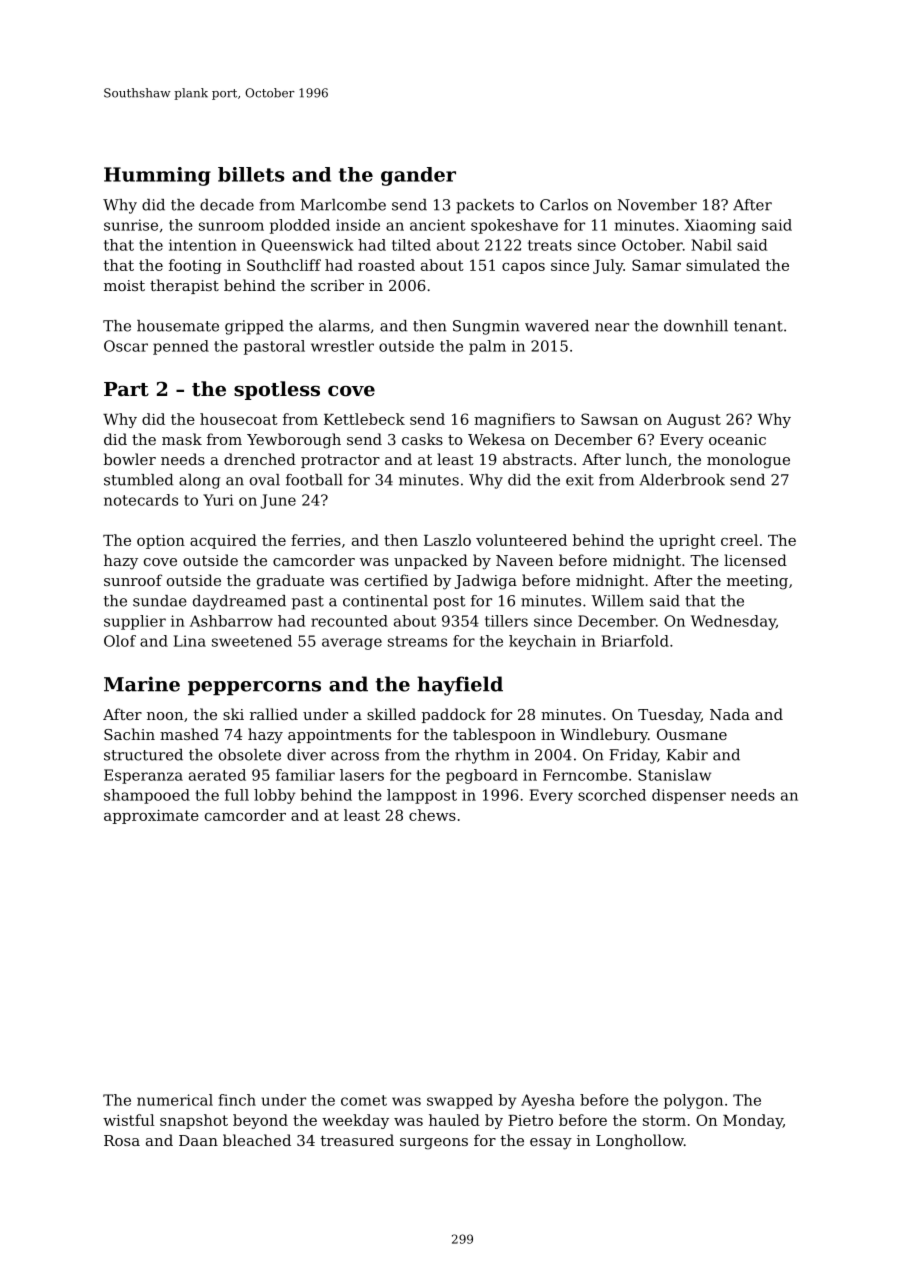 The image size is (902, 1280). I want to click on Rosa, so click(122, 1140).
